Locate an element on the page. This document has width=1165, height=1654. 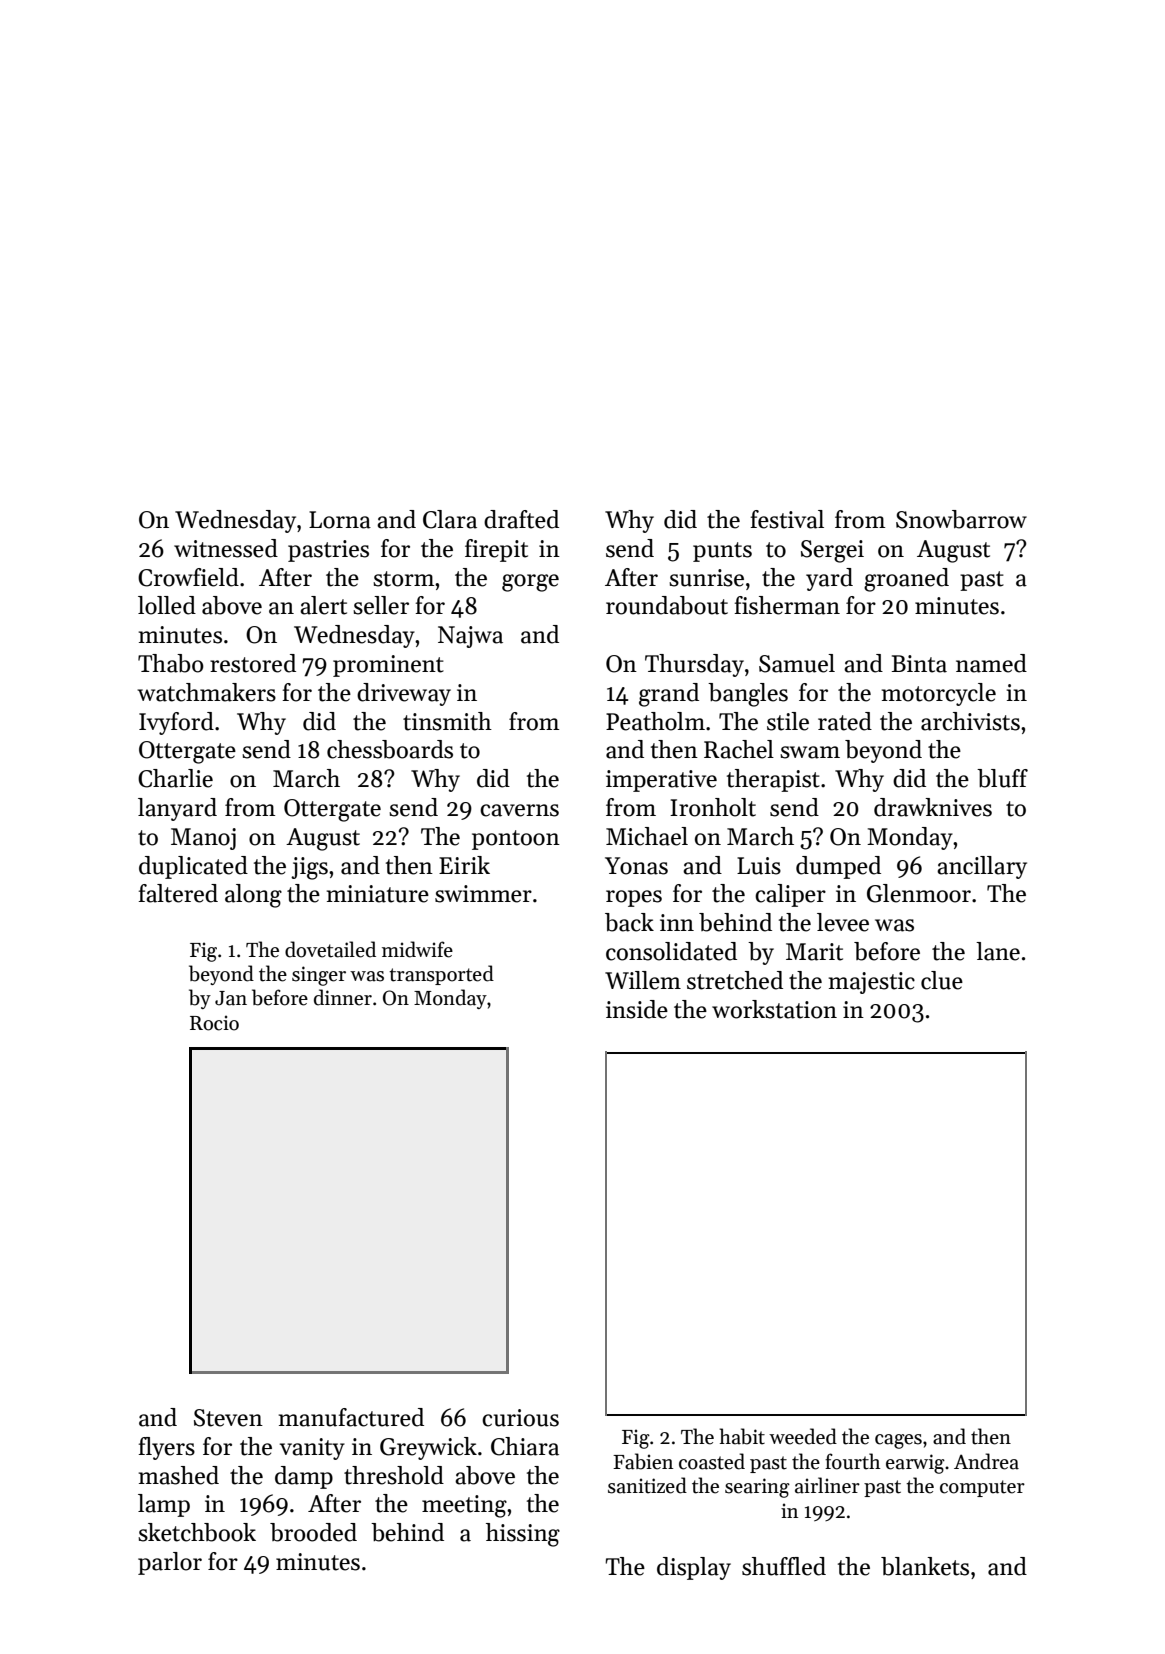
dinner is located at coordinates (343, 997).
